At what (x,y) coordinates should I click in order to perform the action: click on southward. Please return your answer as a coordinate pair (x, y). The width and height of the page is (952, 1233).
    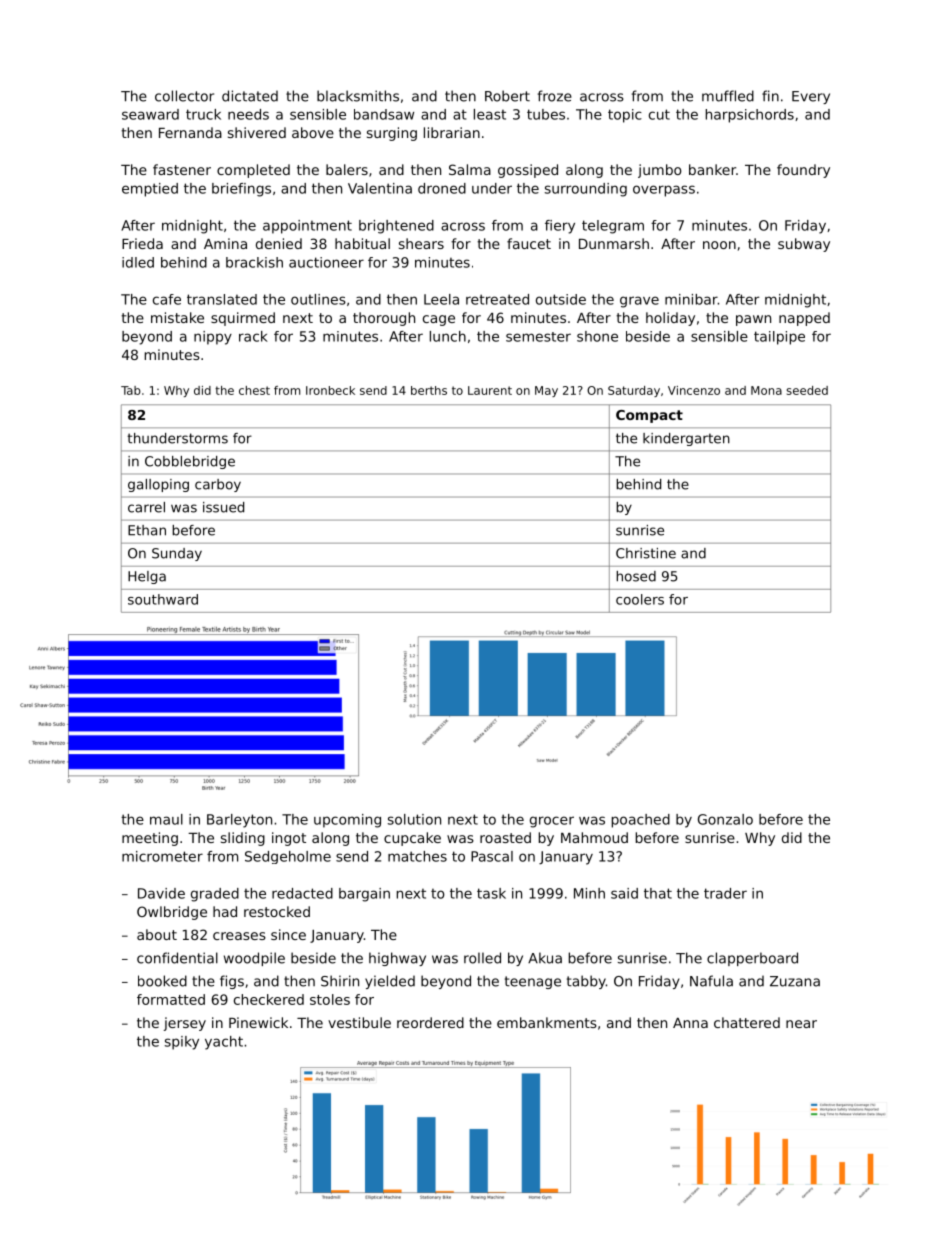
    Looking at the image, I should click on (163, 599).
